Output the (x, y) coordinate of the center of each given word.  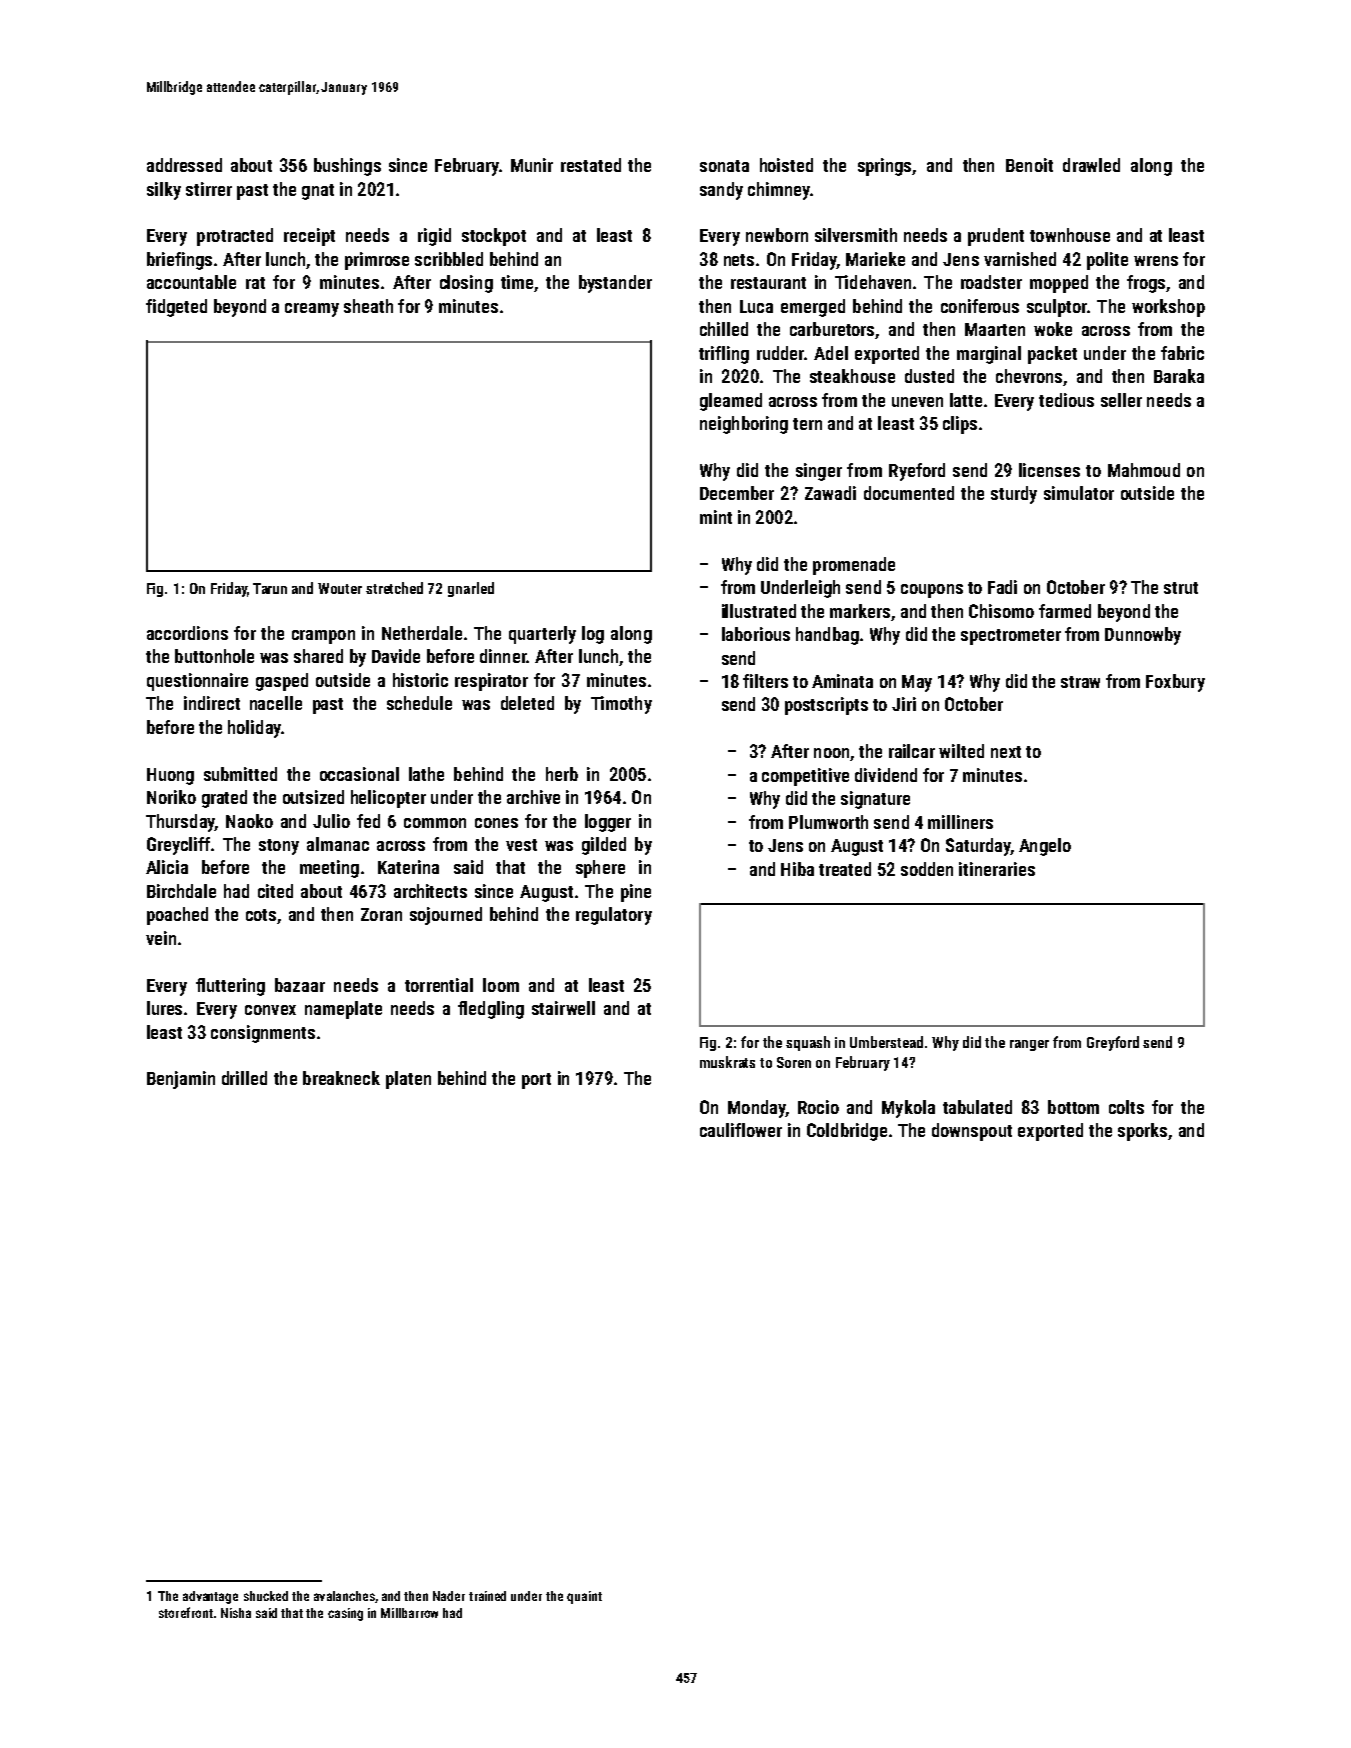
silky (164, 191)
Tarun (270, 588)
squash (808, 1043)
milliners (960, 822)
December (737, 493)
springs (884, 167)
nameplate (343, 1010)
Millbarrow (409, 1613)
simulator (1079, 493)
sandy (721, 191)
